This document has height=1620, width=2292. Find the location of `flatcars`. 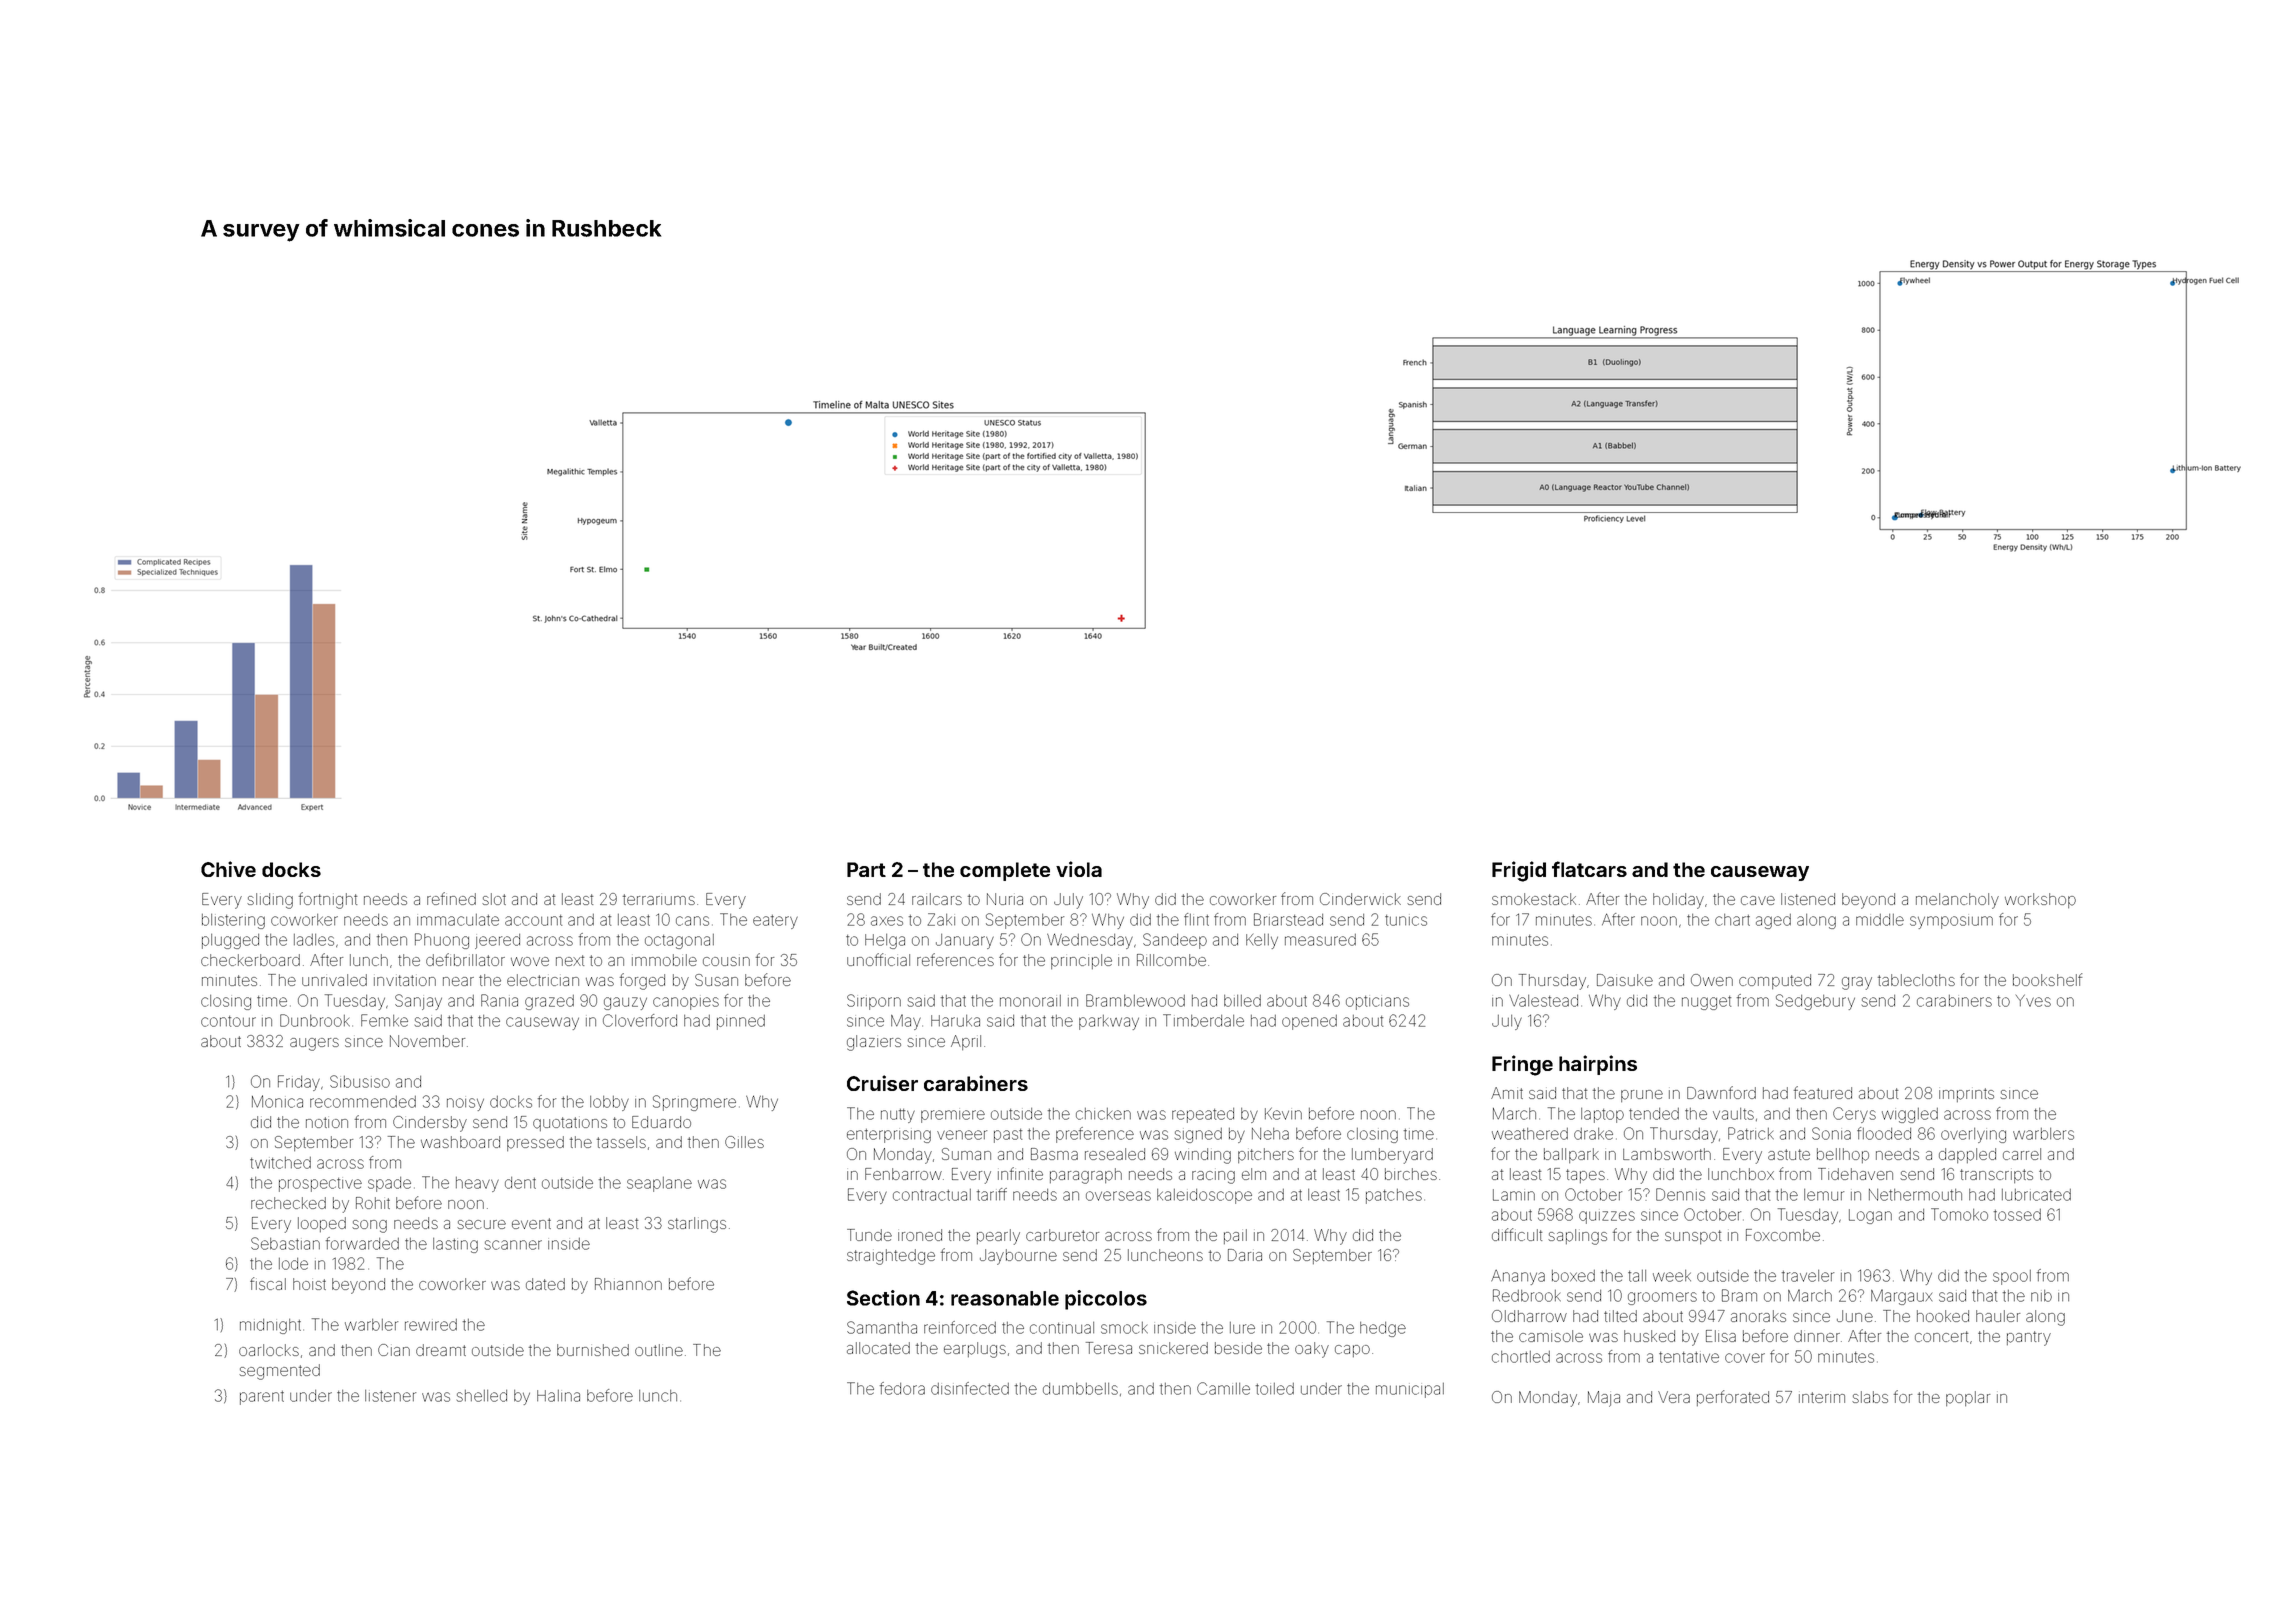

flatcars is located at coordinates (1589, 869).
